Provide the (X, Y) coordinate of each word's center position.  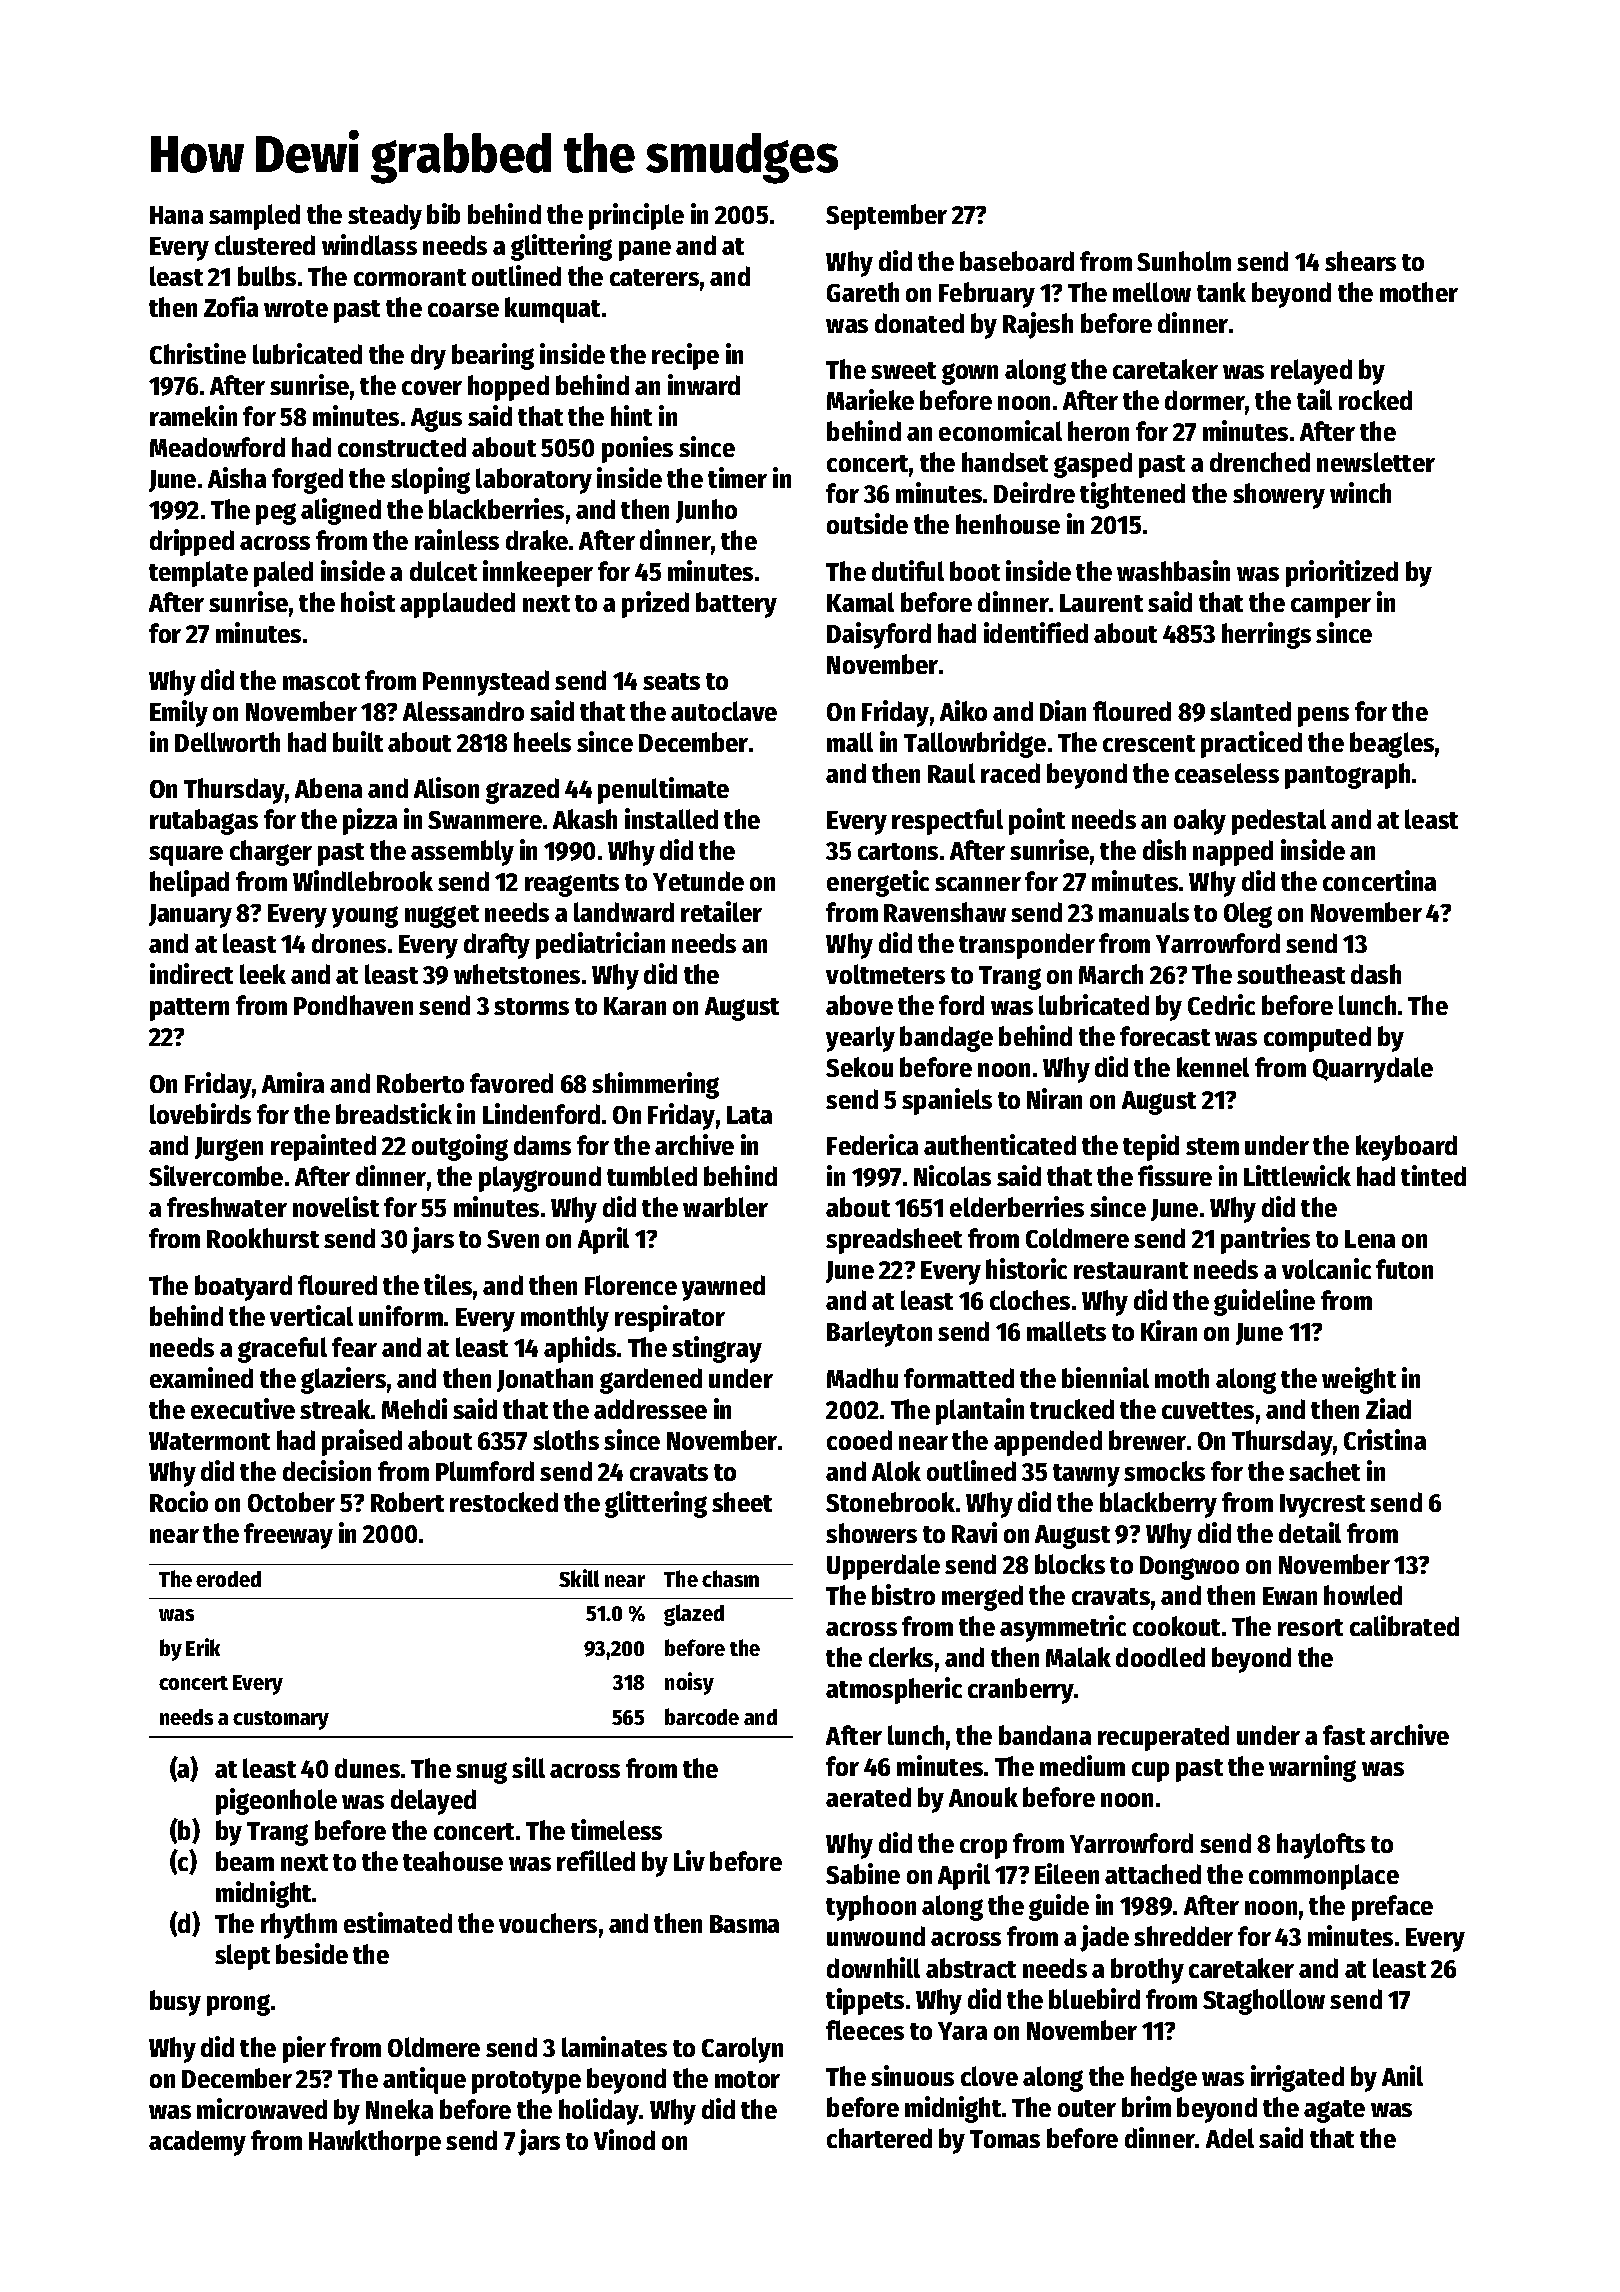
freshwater (227, 1207)
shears (1360, 261)
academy (197, 2143)
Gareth (863, 292)
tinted (1433, 1175)
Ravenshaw (945, 912)
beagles (1392, 745)
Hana (176, 215)
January (190, 916)
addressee (650, 1409)
